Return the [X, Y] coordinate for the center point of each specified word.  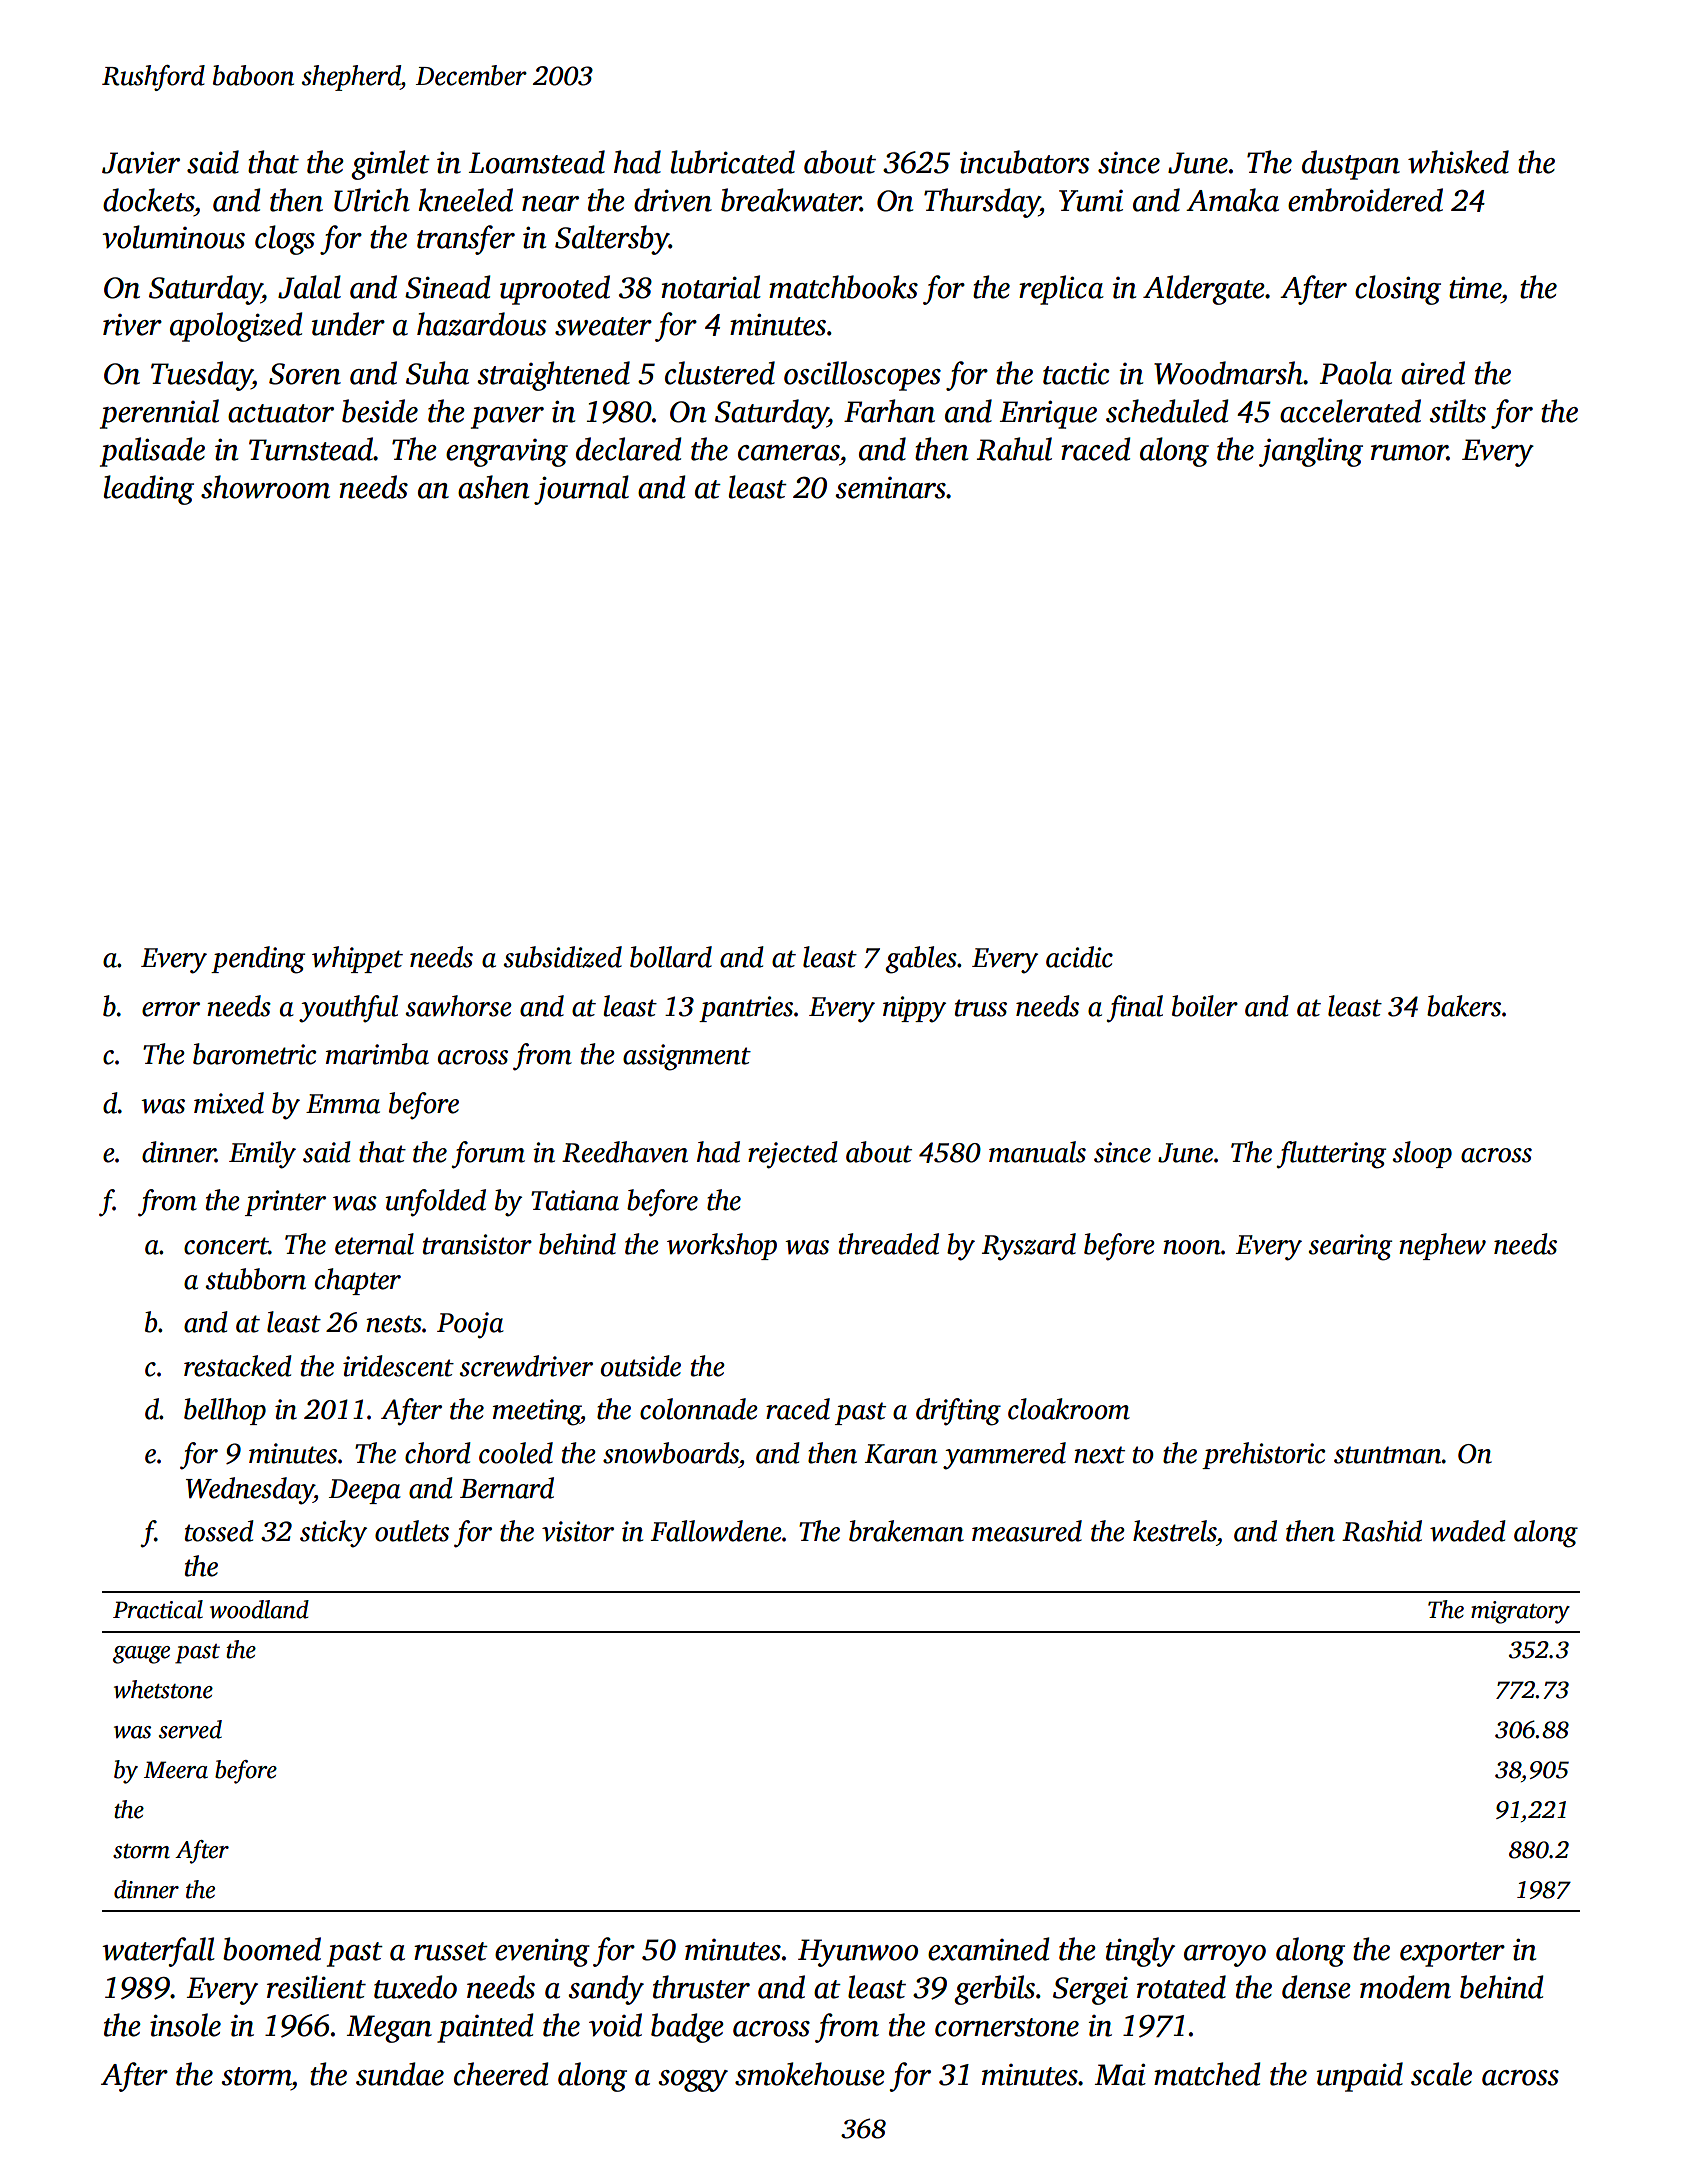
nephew [1442, 1246]
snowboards [671, 1453]
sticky [333, 1534]
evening [542, 1953]
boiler [1205, 1006]
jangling [1311, 452]
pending [258, 960]
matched [1207, 2074]
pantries [746, 1009]
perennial [159, 414]
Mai [1120, 2075]
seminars [890, 488]
